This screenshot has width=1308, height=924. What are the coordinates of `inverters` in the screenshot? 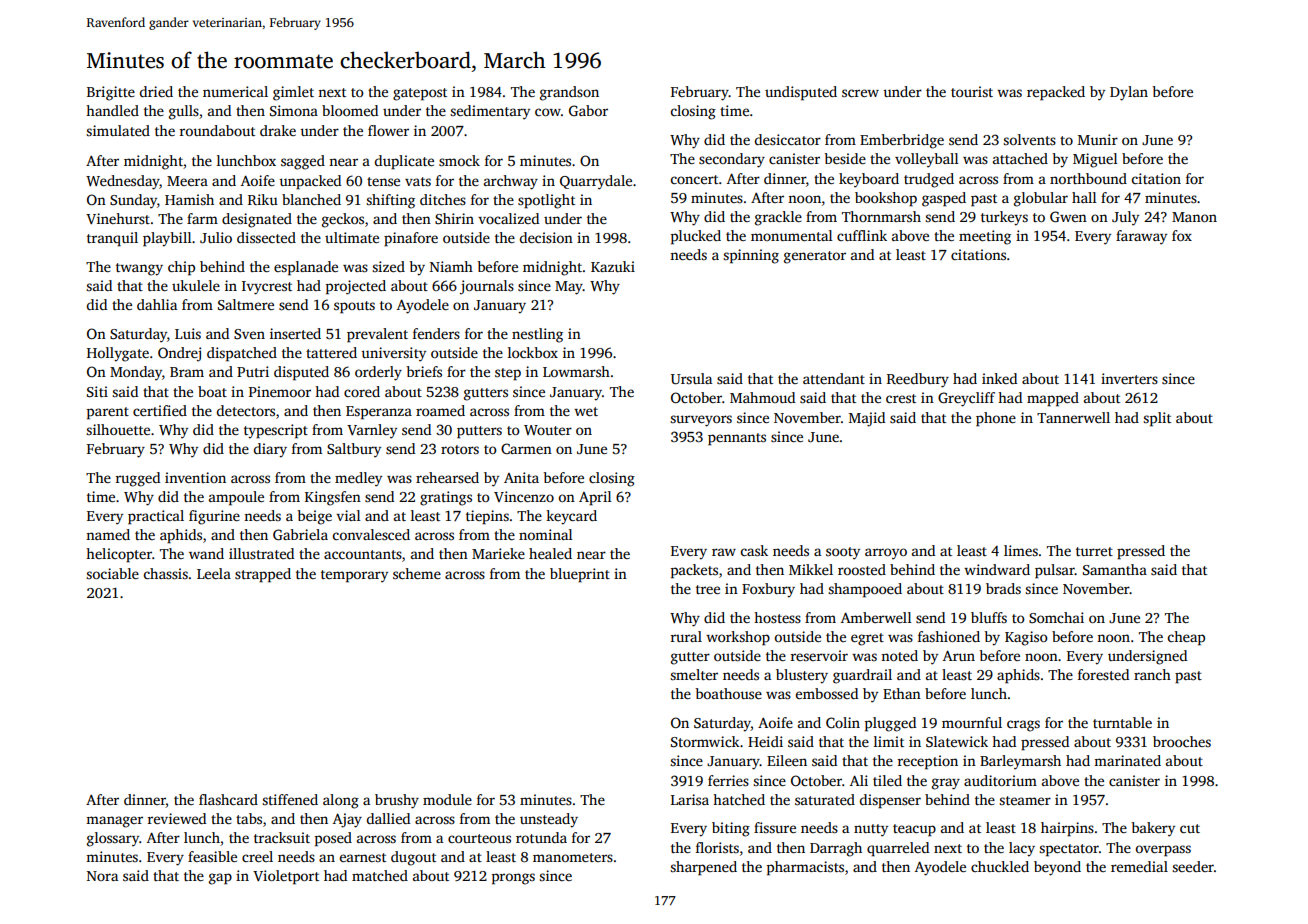 It's located at (1129, 378).
